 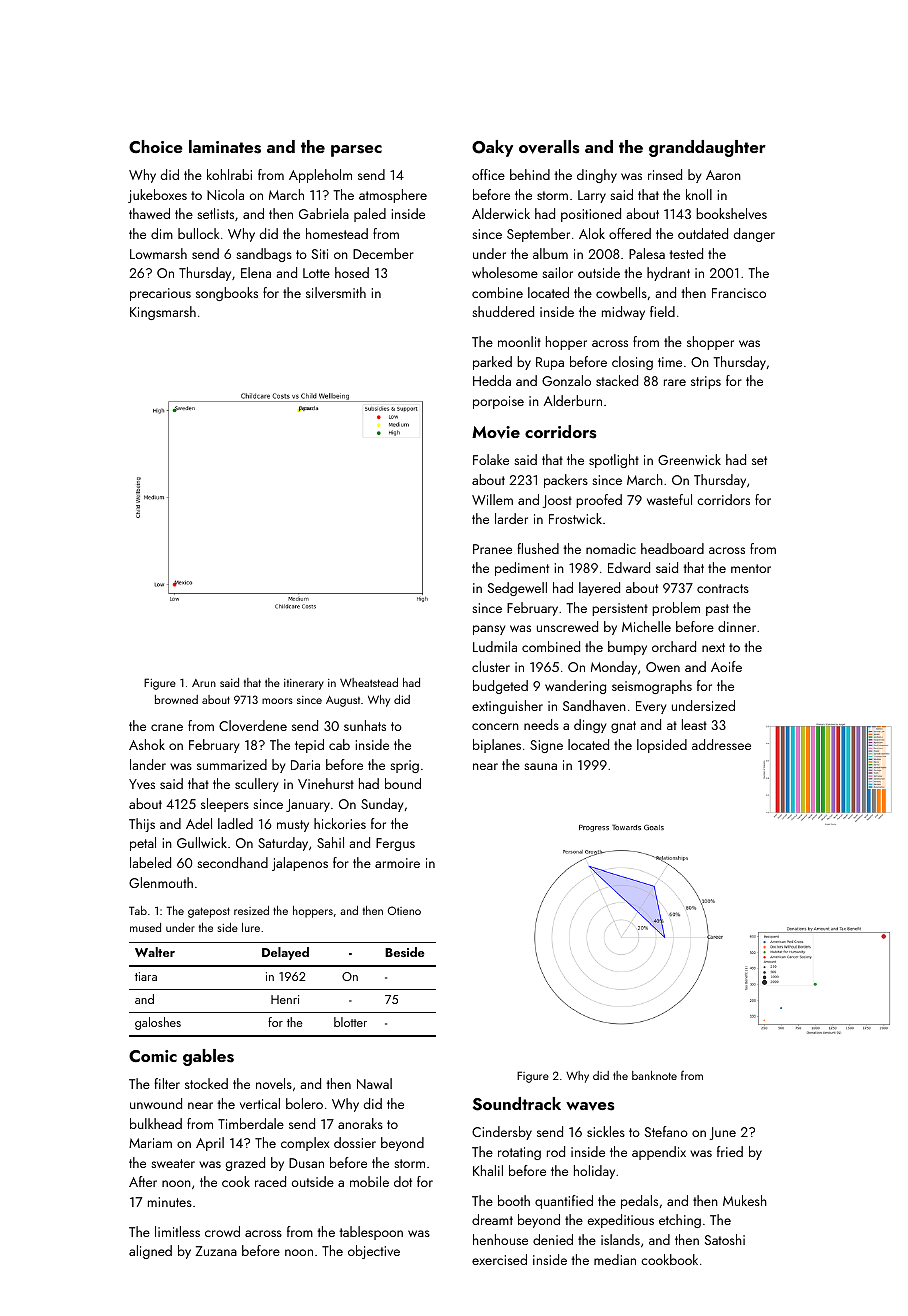 I want to click on Choice, so click(x=156, y=146).
